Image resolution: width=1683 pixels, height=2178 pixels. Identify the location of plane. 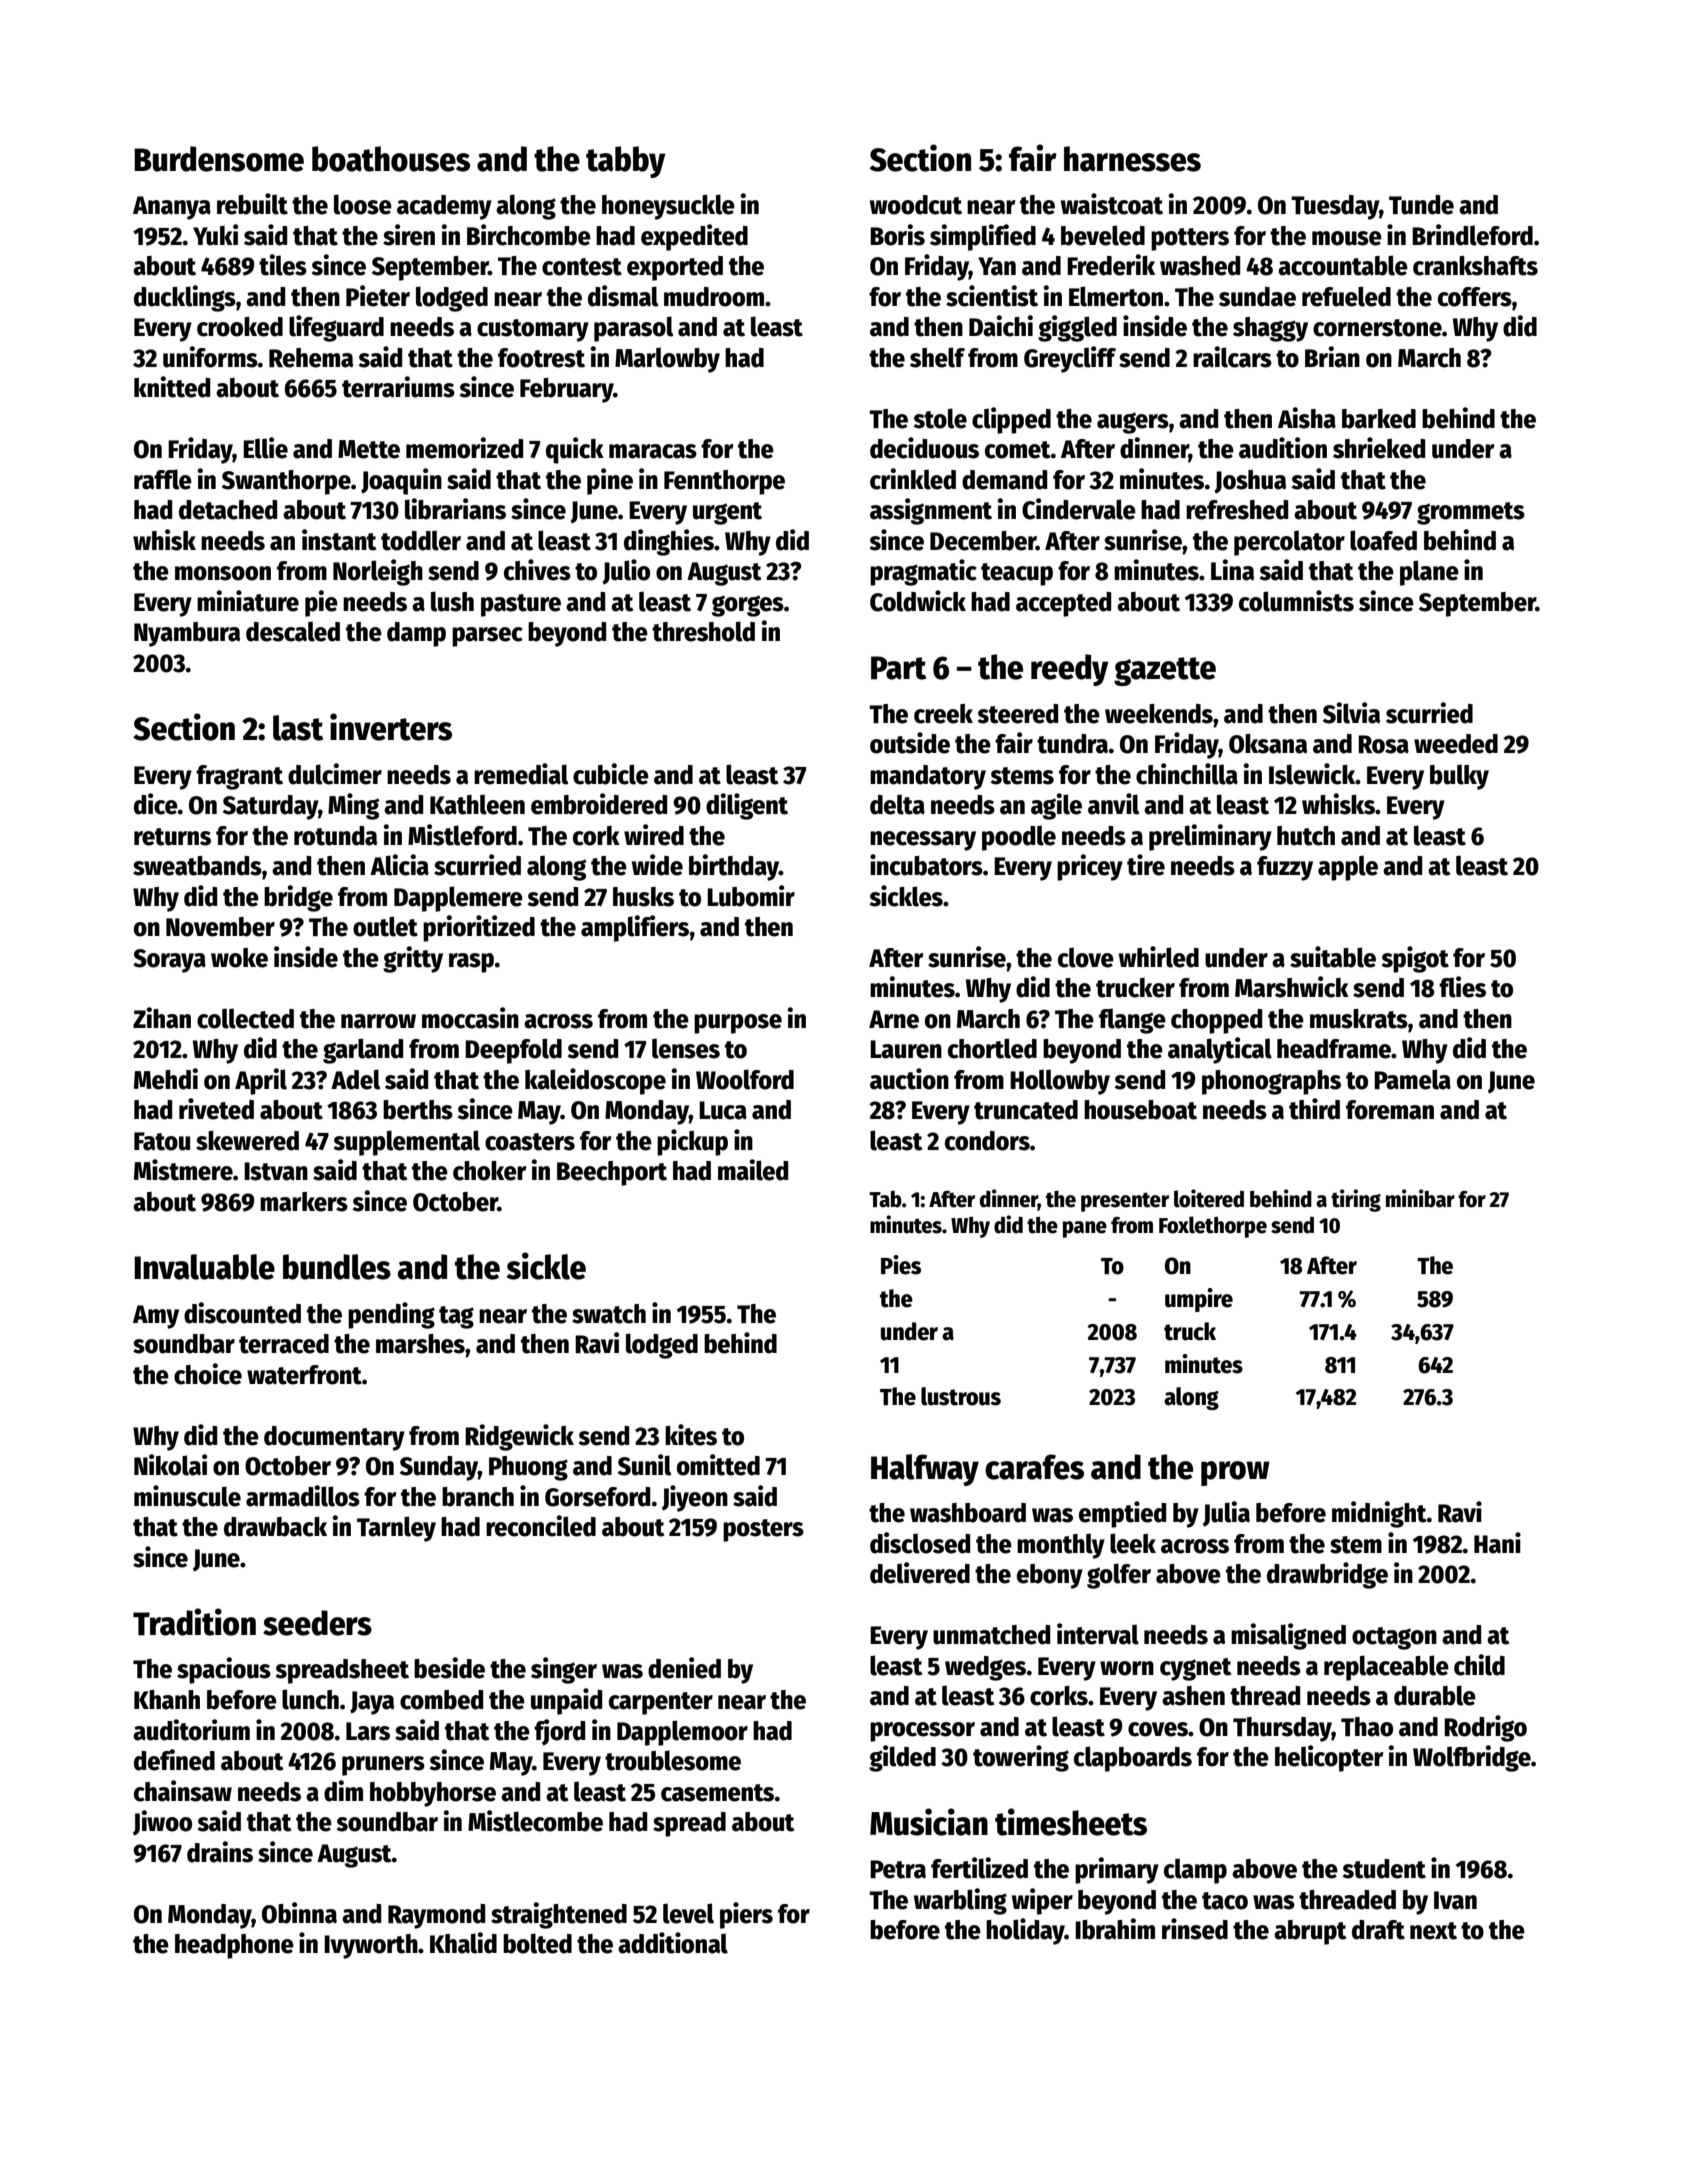
(1429, 573).
